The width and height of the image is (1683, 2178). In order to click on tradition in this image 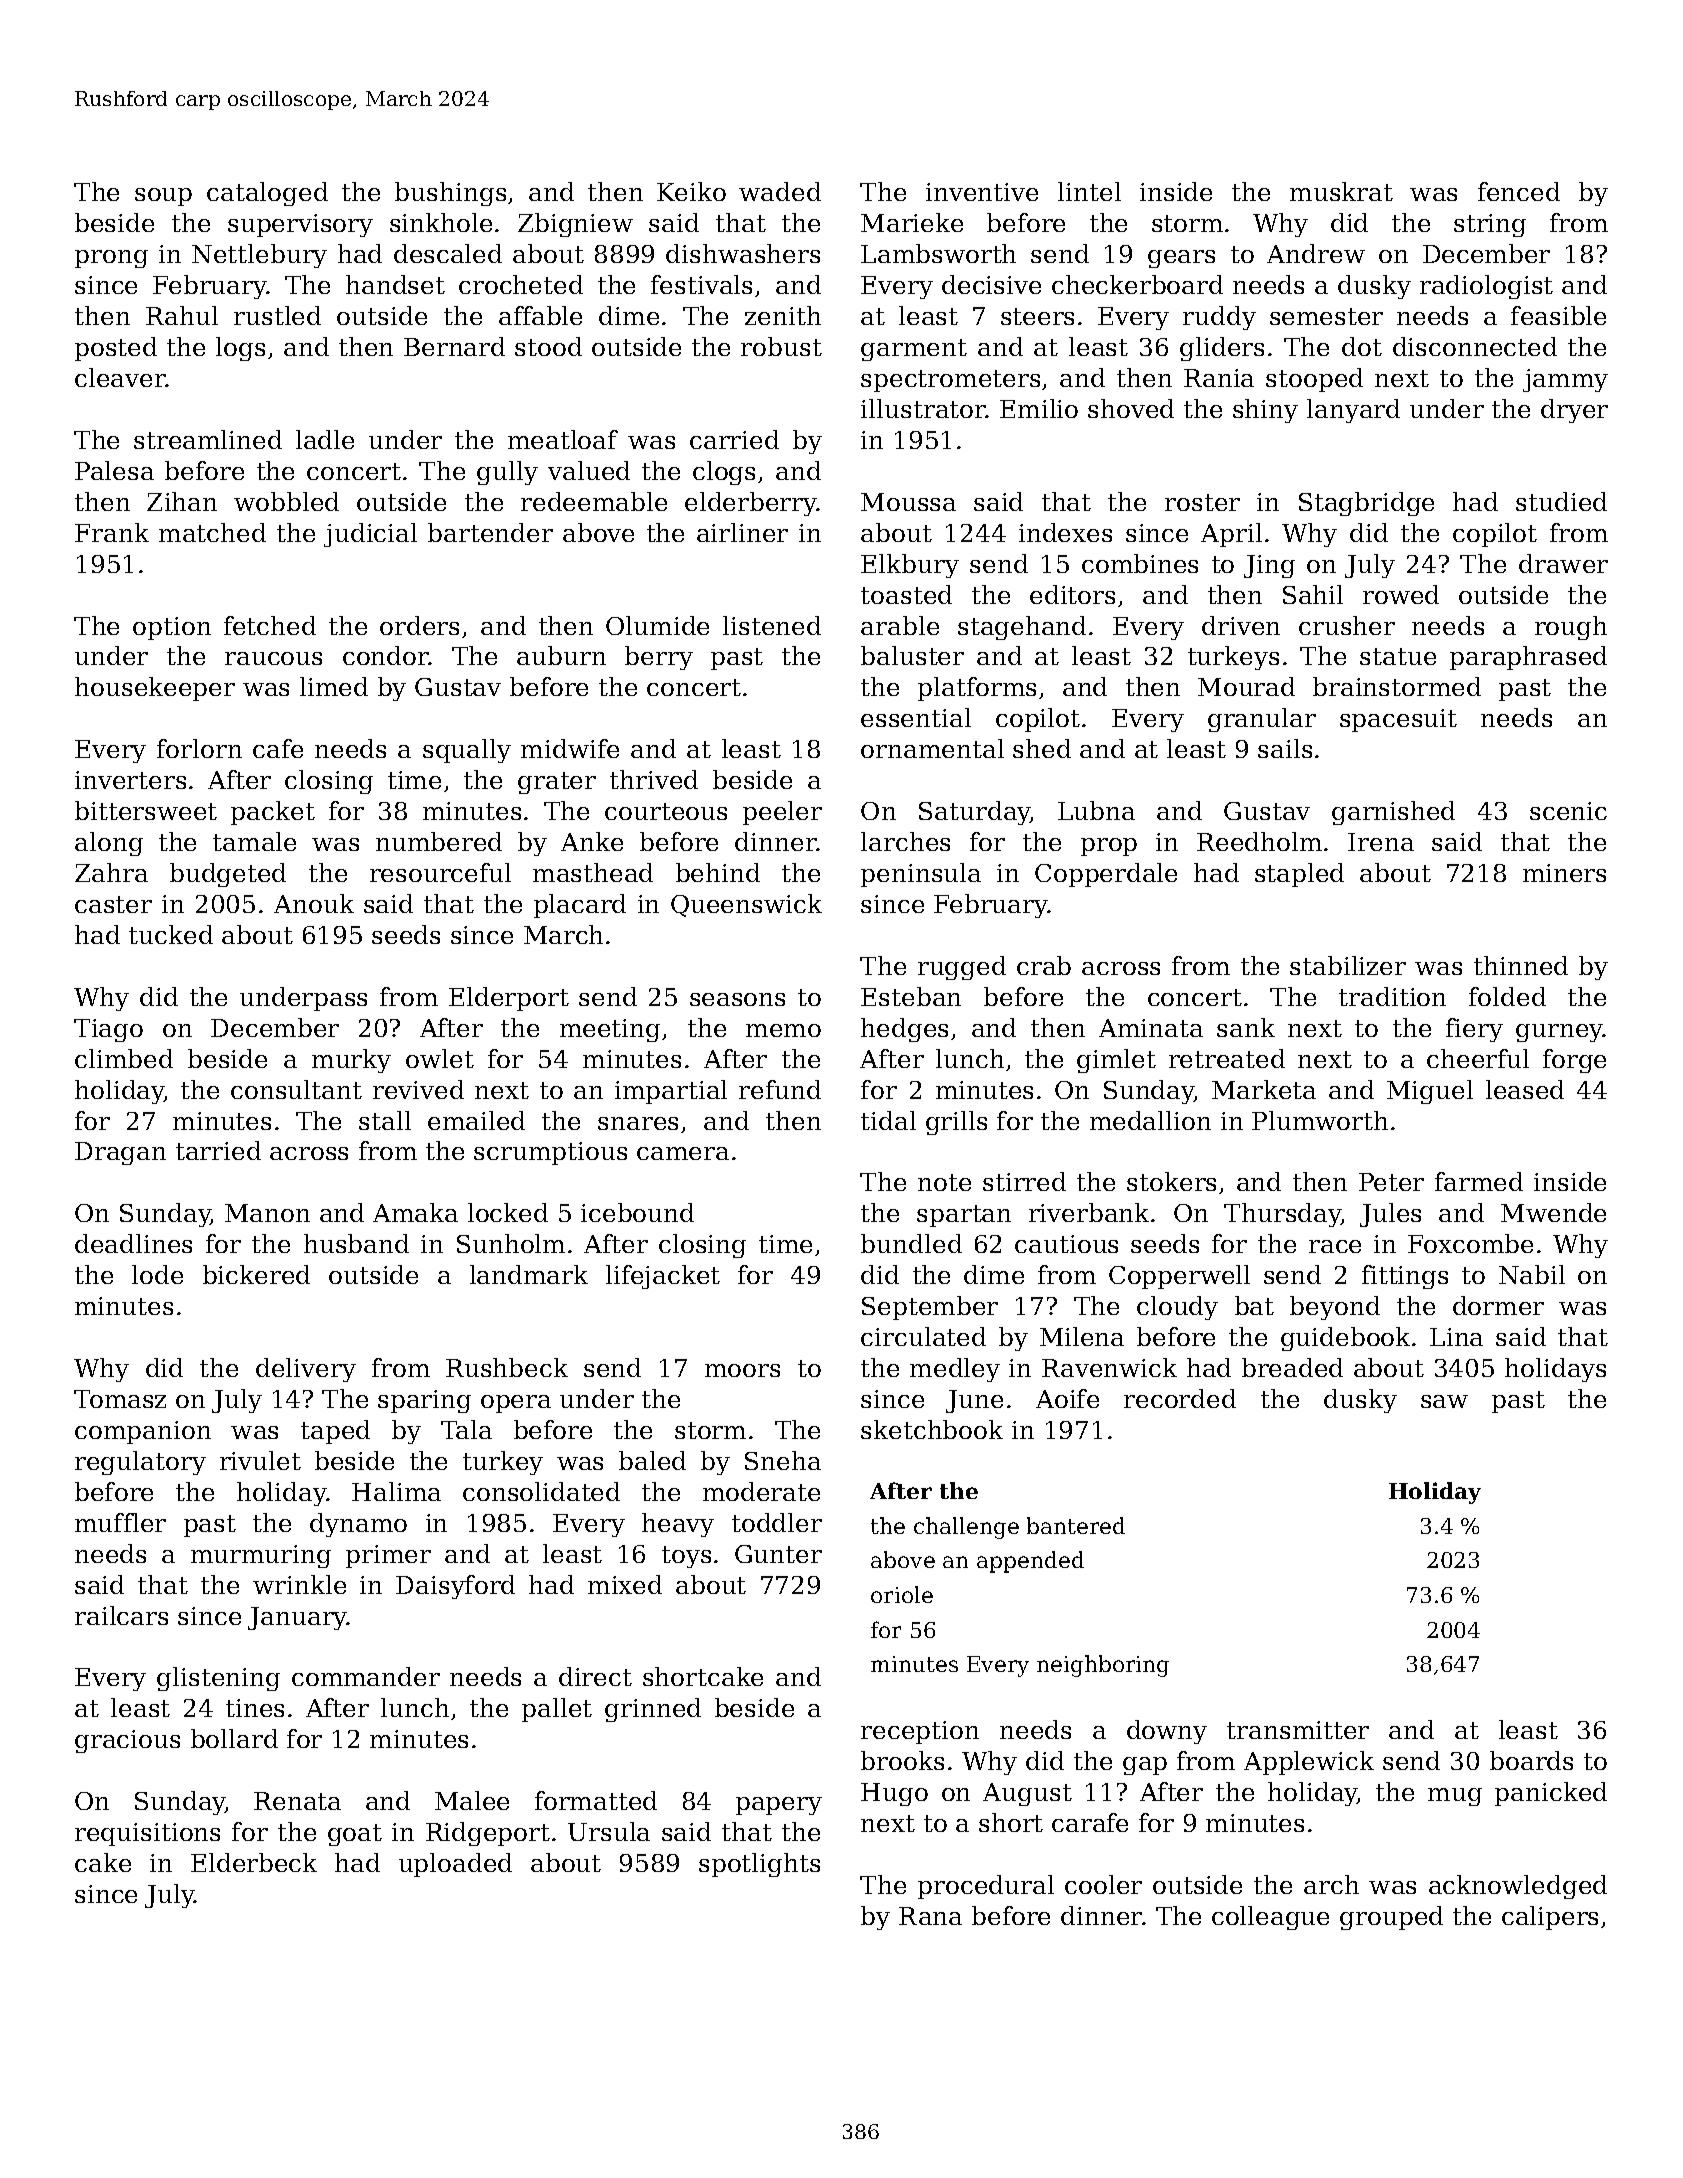, I will do `click(1392, 996)`.
